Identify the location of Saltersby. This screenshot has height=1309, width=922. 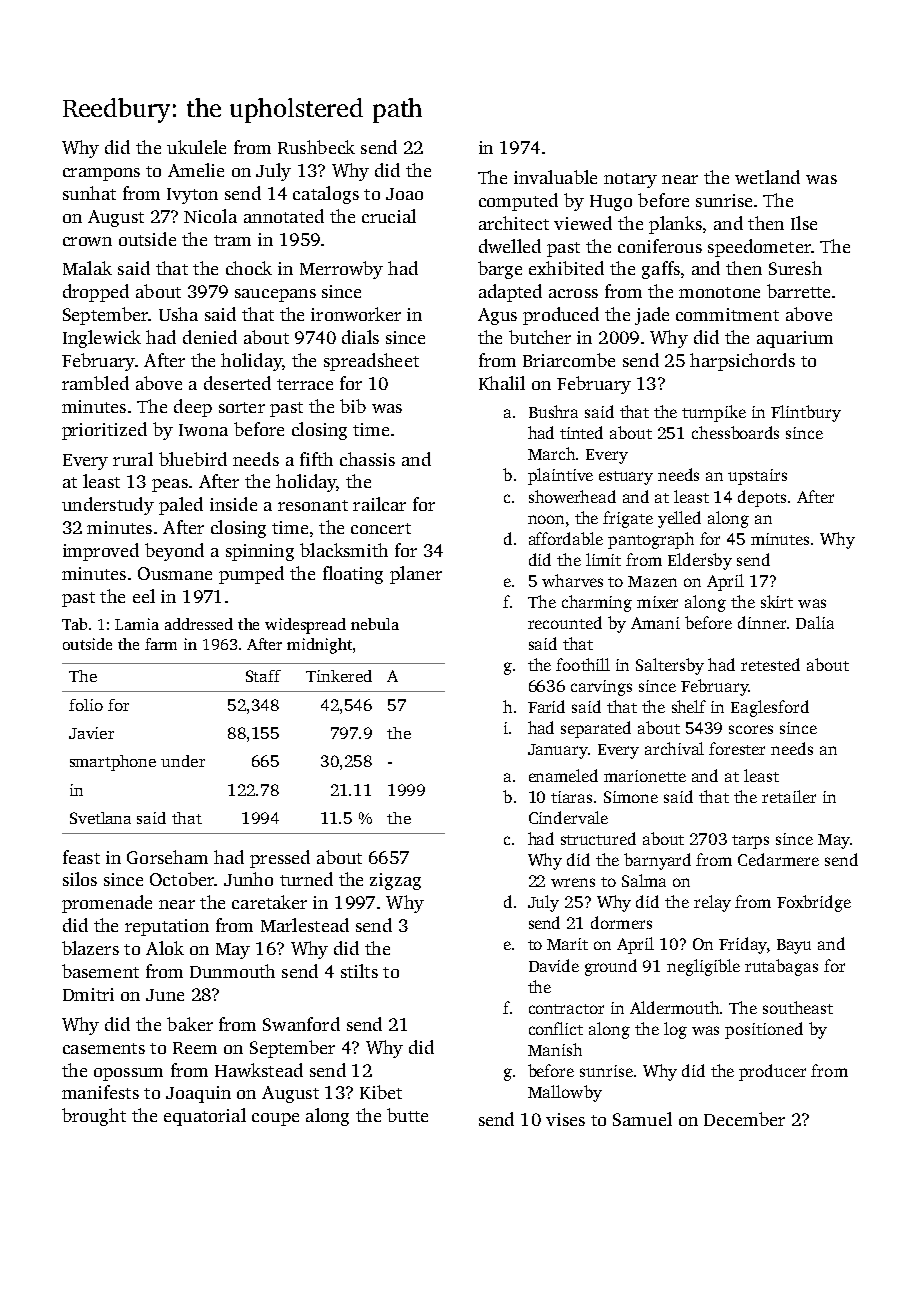
(670, 666).
